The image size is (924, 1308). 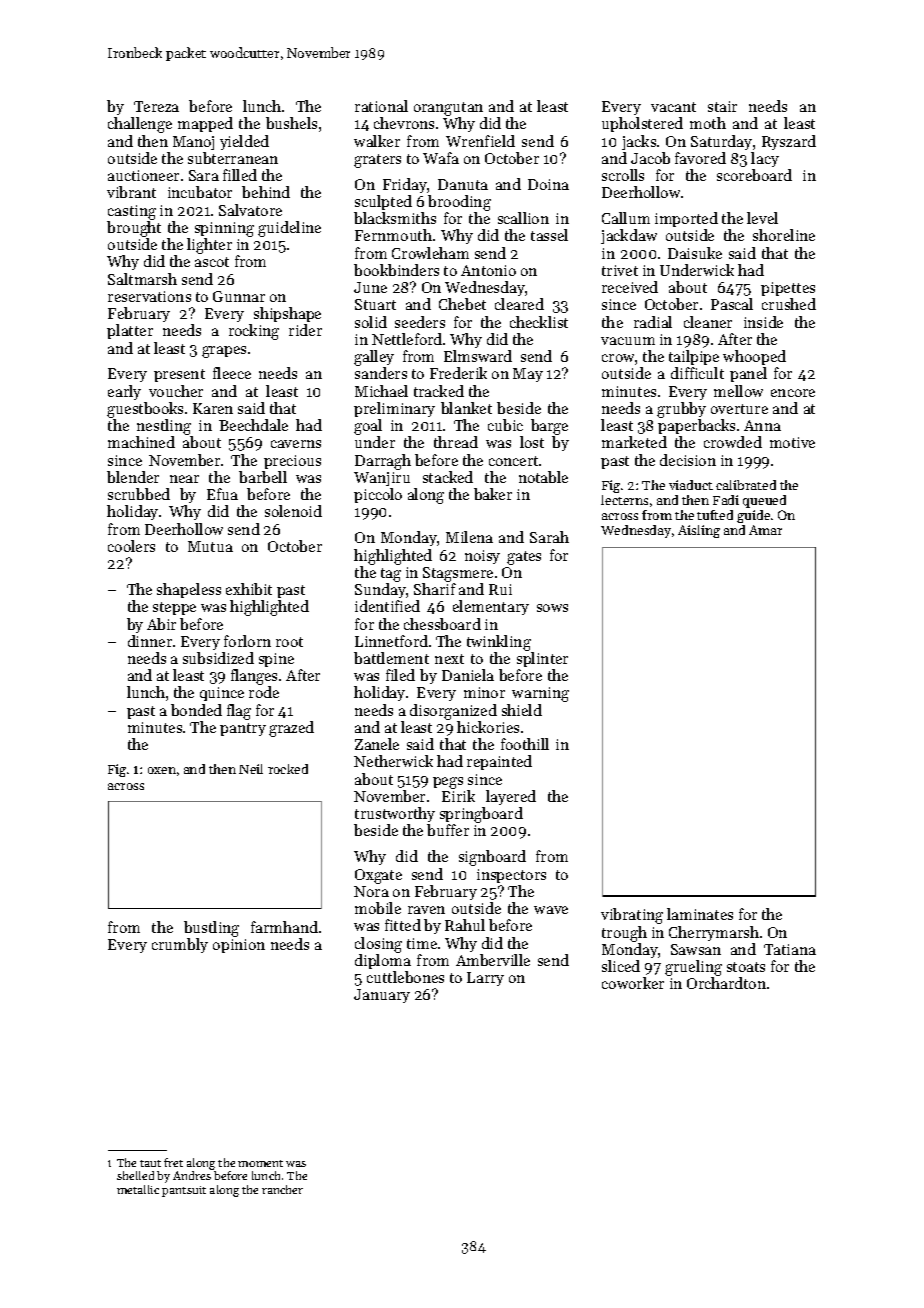 What do you see at coordinates (251, 769) in the screenshot?
I see `Neil` at bounding box center [251, 769].
